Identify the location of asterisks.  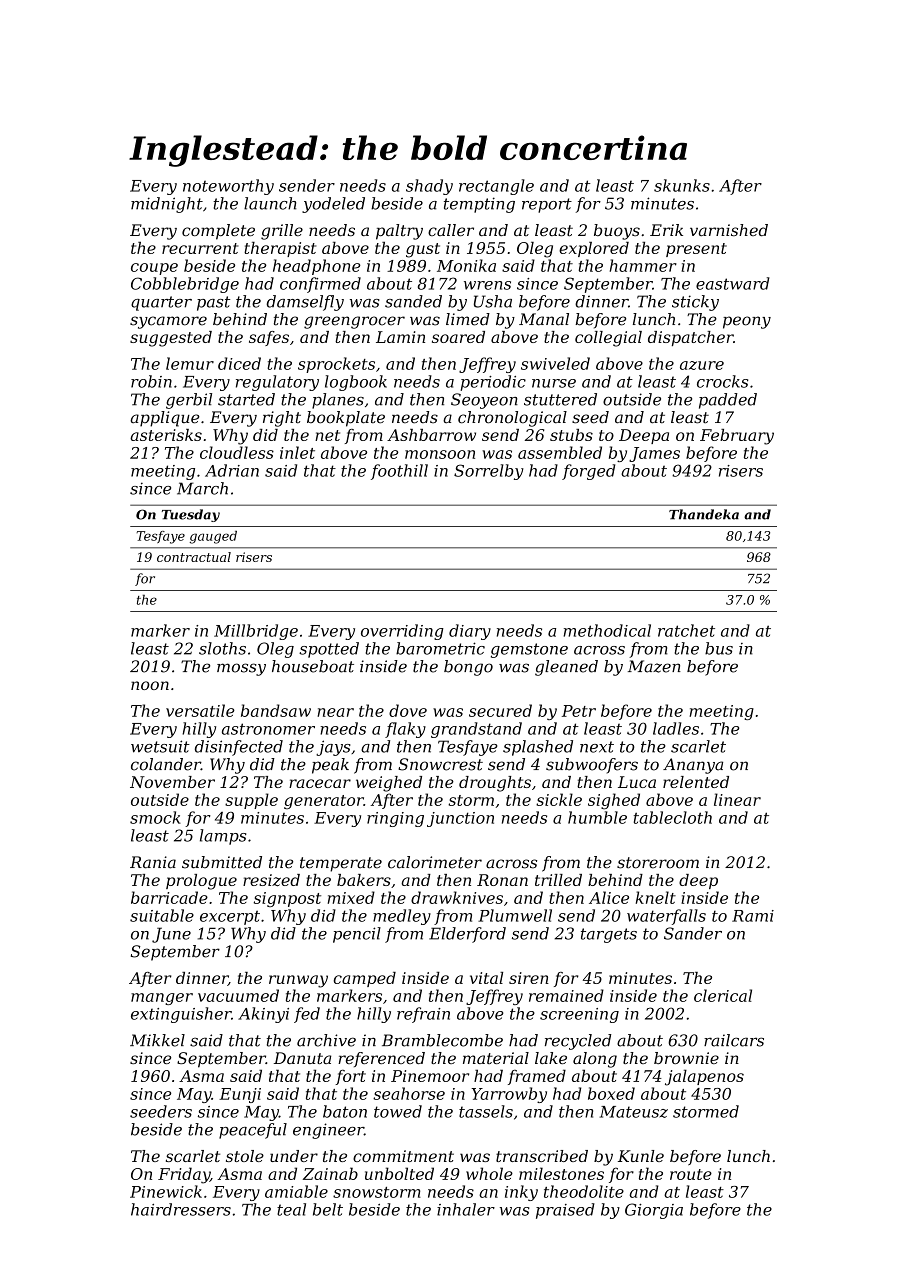
(166, 435).
